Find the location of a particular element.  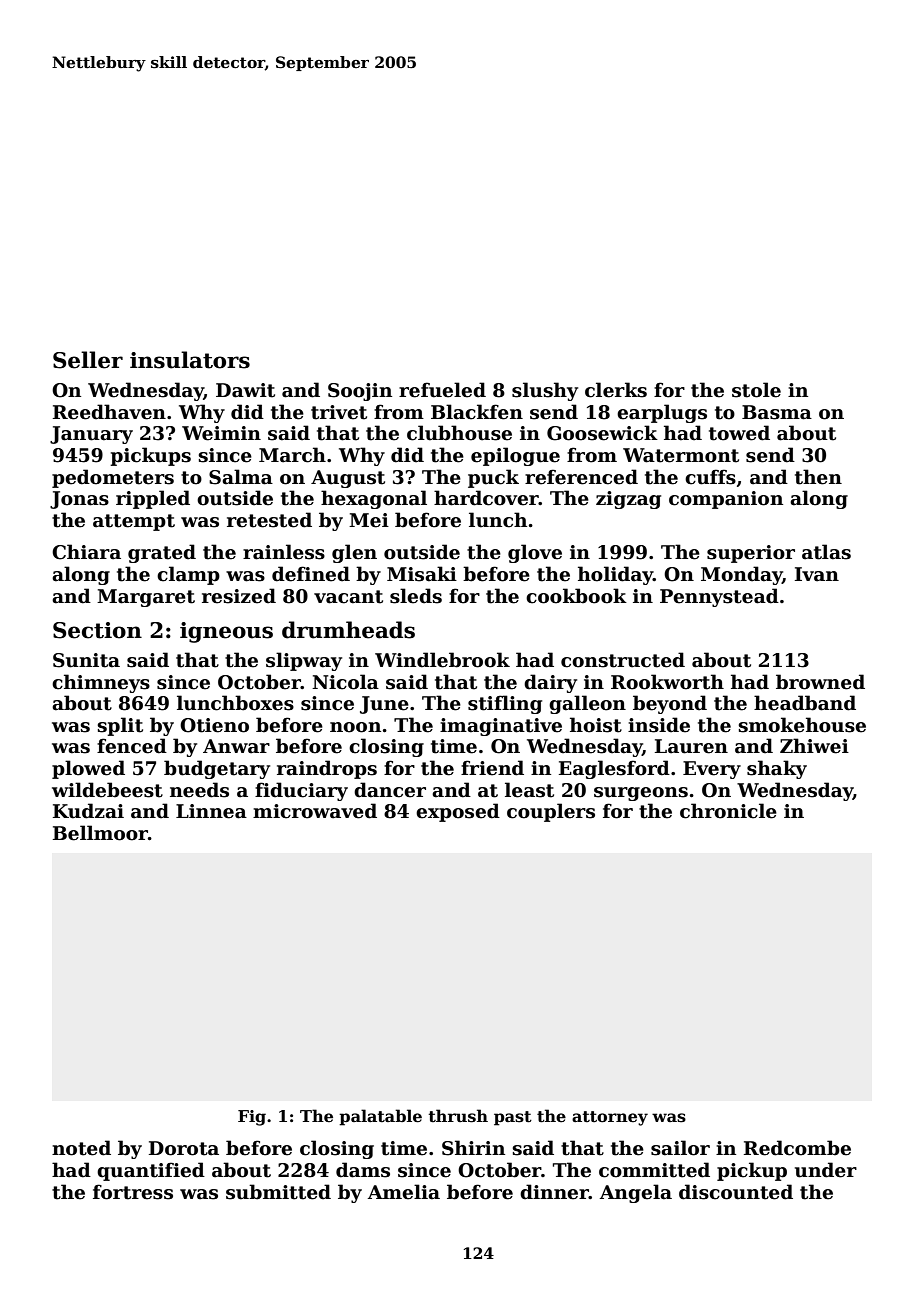

Linnea is located at coordinates (211, 811).
